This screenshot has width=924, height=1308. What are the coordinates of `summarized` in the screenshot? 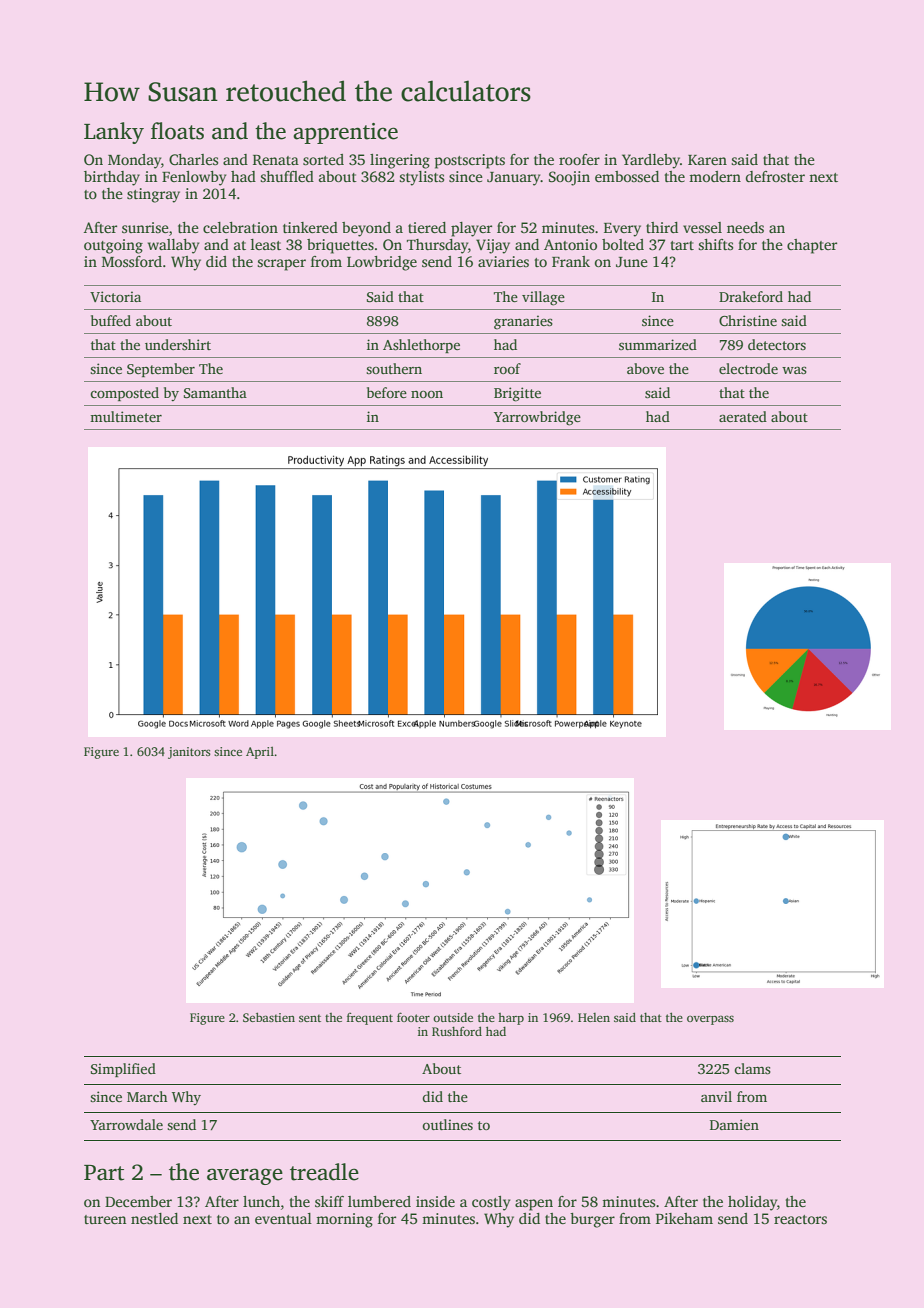 It's located at (658, 344).
